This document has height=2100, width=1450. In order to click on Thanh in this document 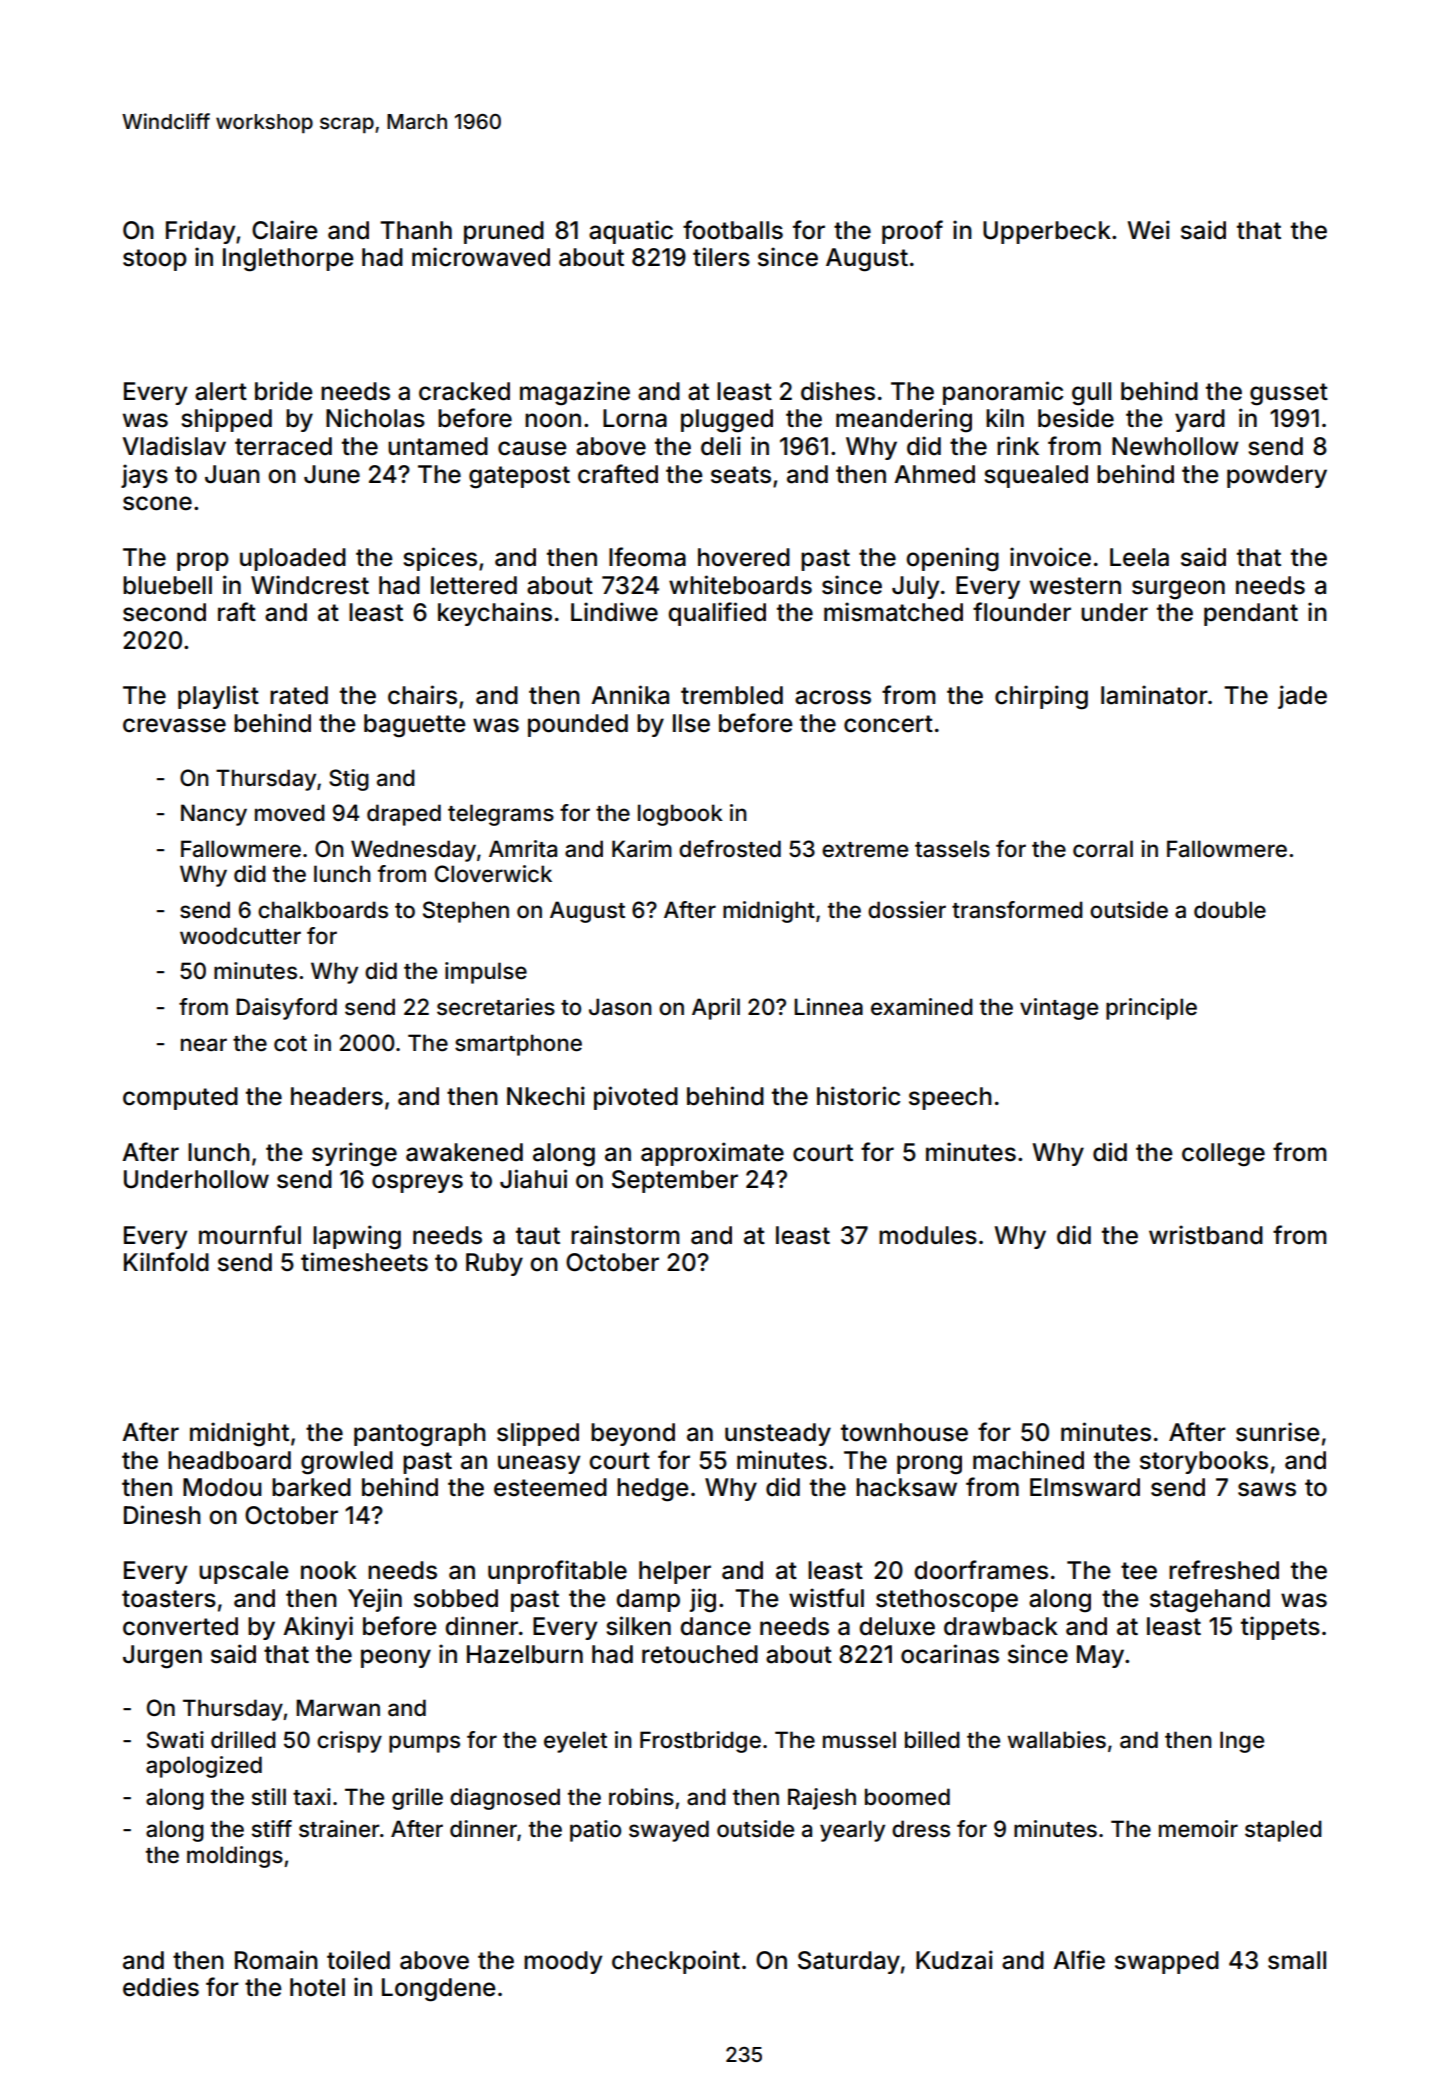, I will do `click(416, 230)`.
